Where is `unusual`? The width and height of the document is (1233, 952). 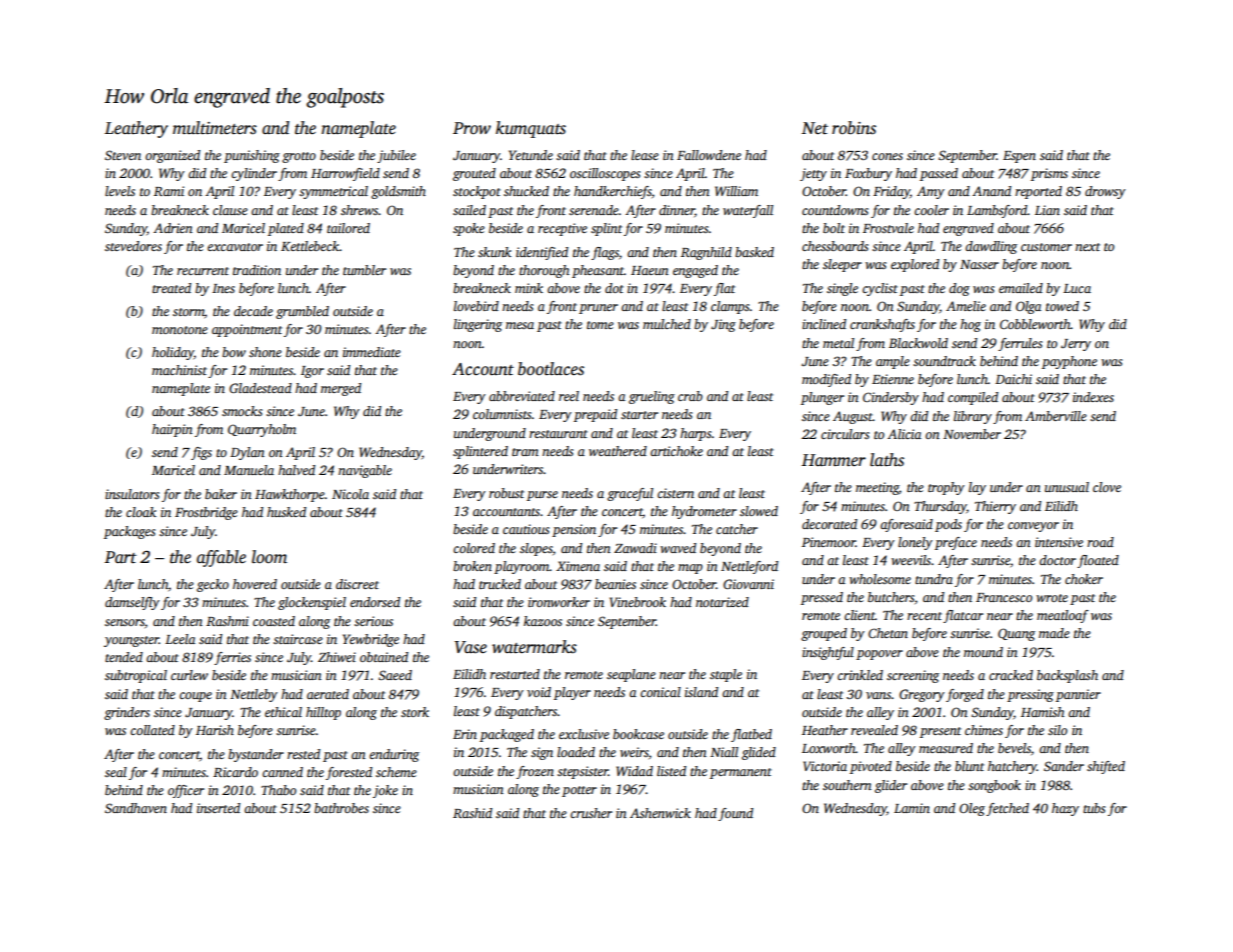
unusual is located at coordinates (1067, 487).
